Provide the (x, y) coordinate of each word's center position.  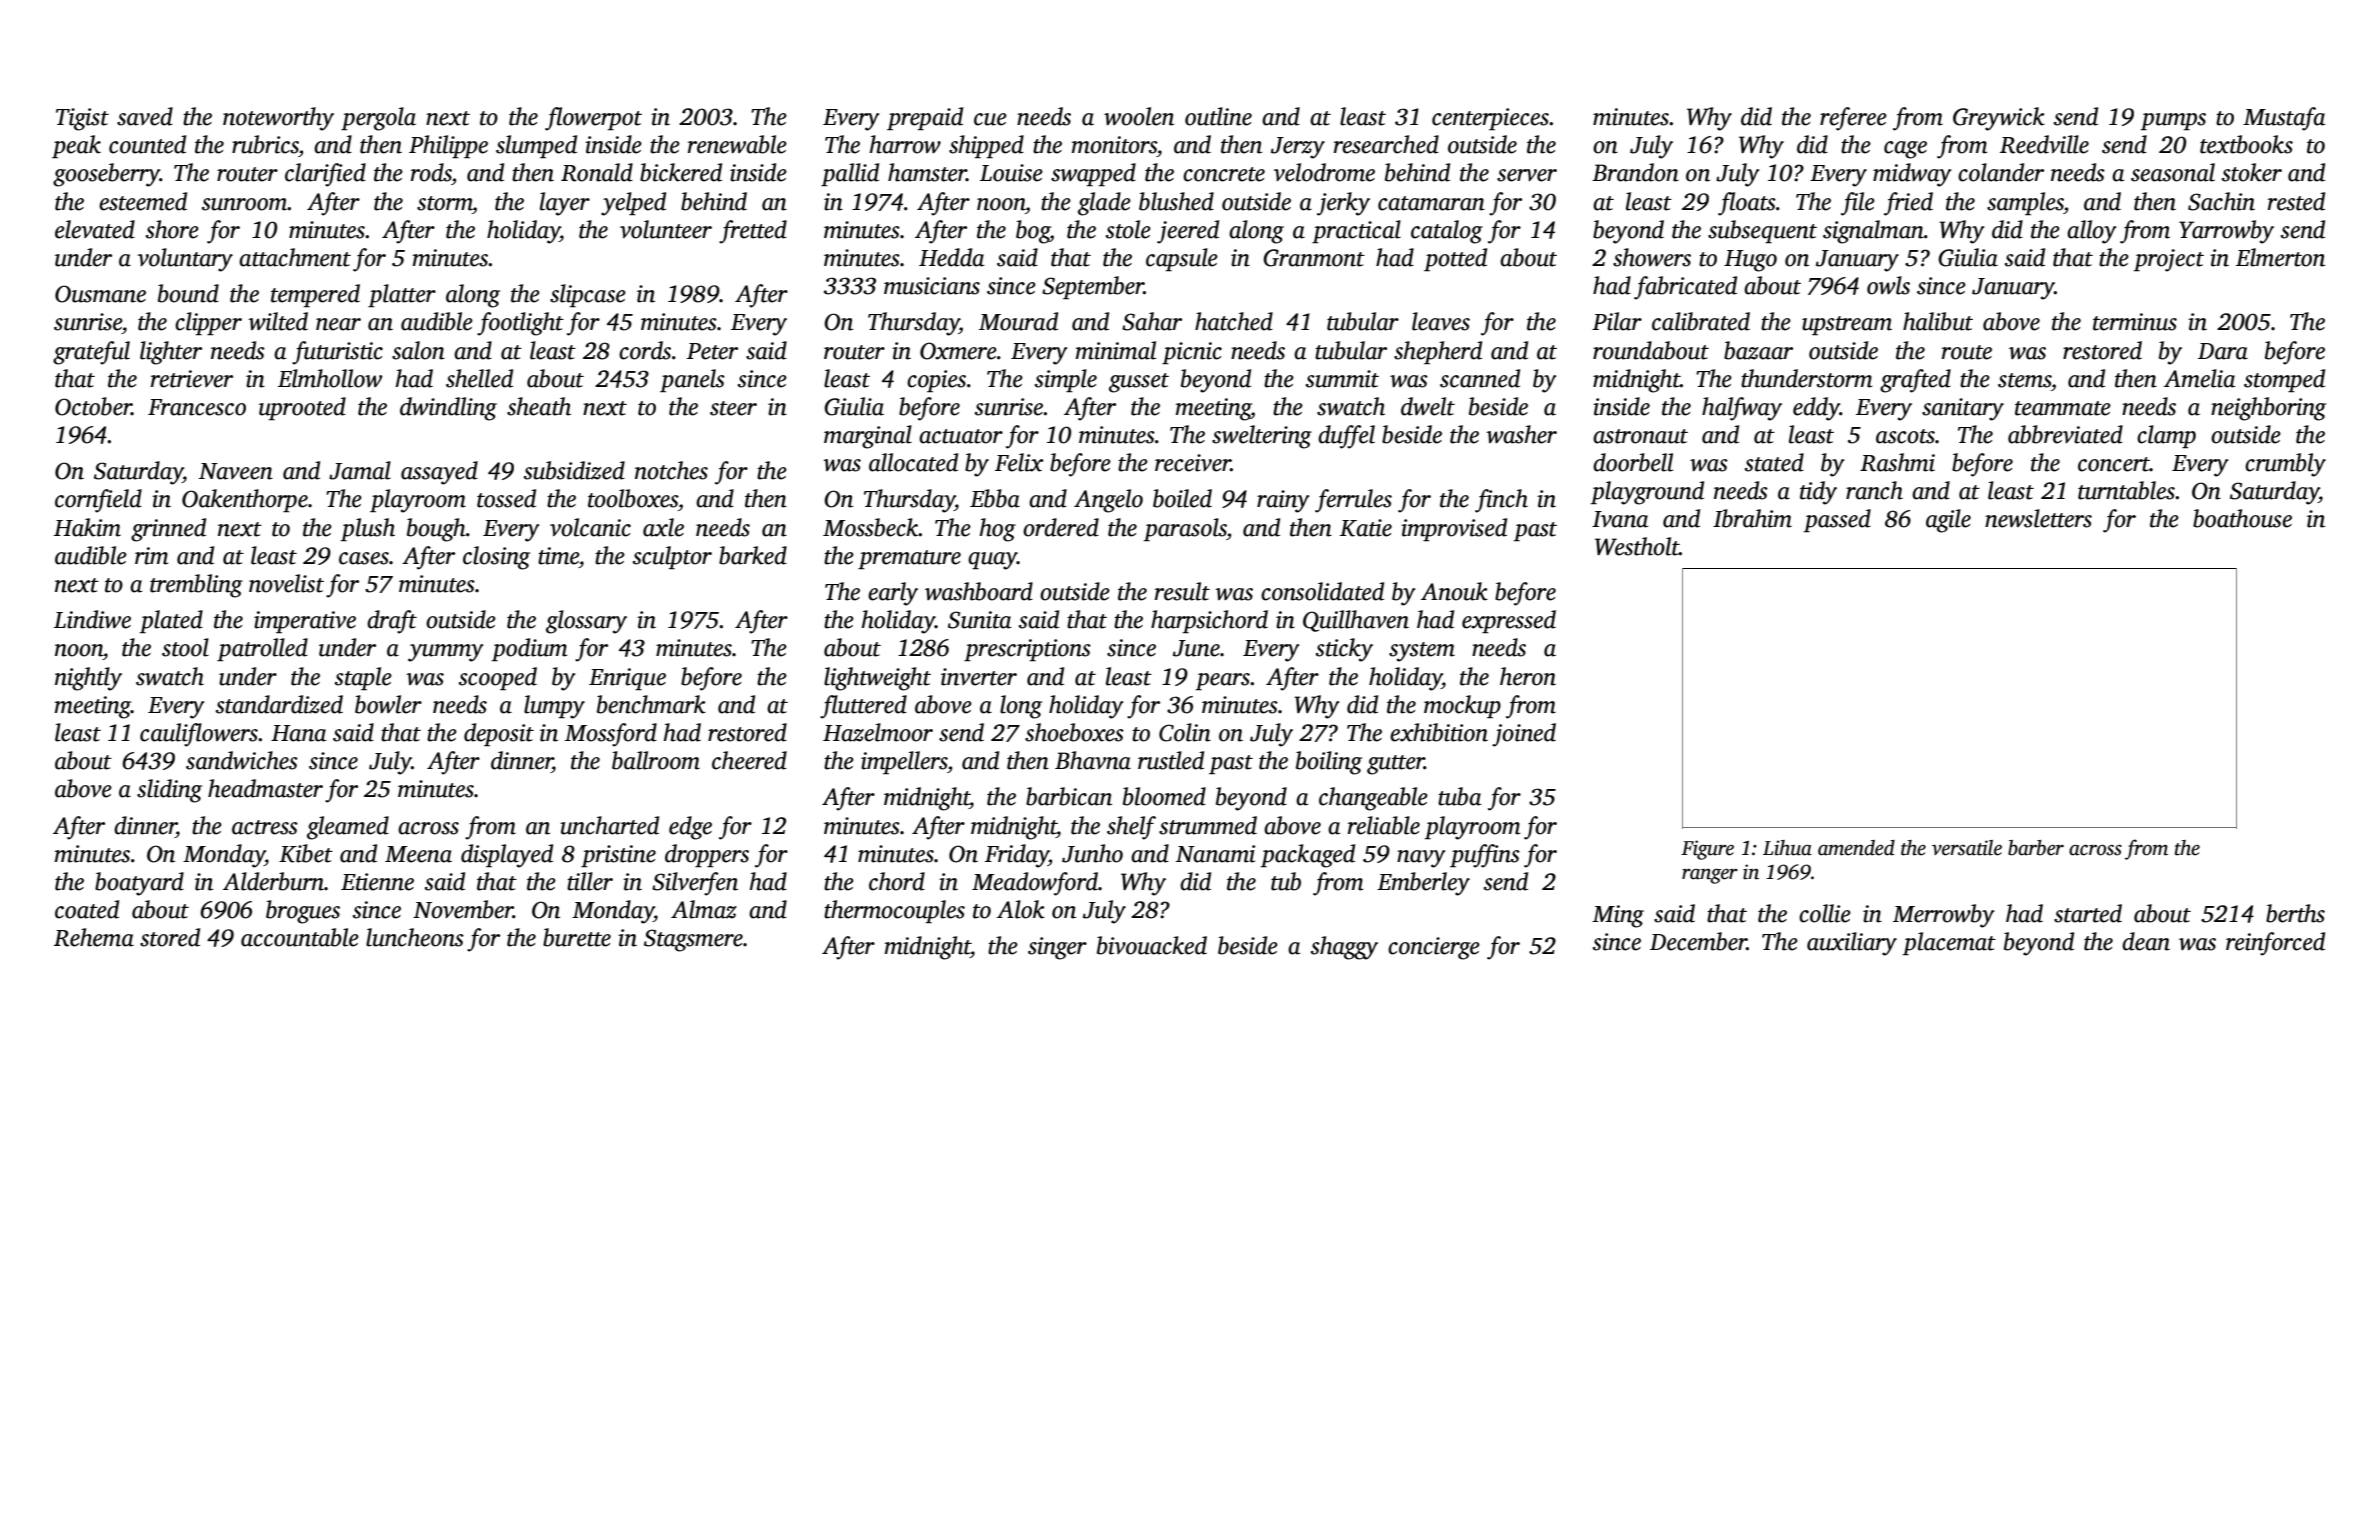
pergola (378, 119)
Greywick (1999, 119)
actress (265, 827)
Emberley (1423, 884)
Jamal (360, 470)
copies (936, 381)
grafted (1915, 381)
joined (1524, 735)
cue (990, 119)
